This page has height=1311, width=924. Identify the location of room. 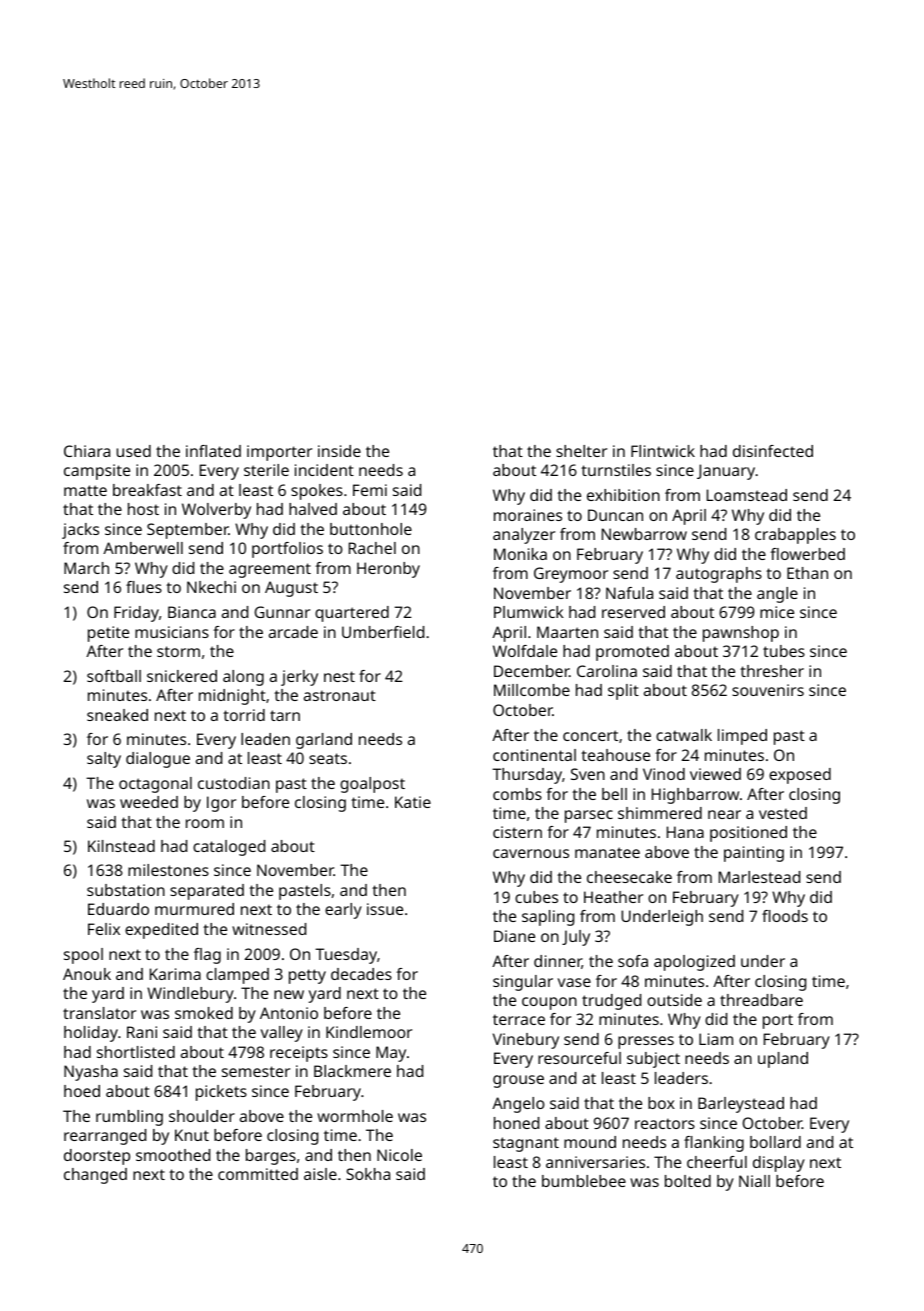
(205, 823).
